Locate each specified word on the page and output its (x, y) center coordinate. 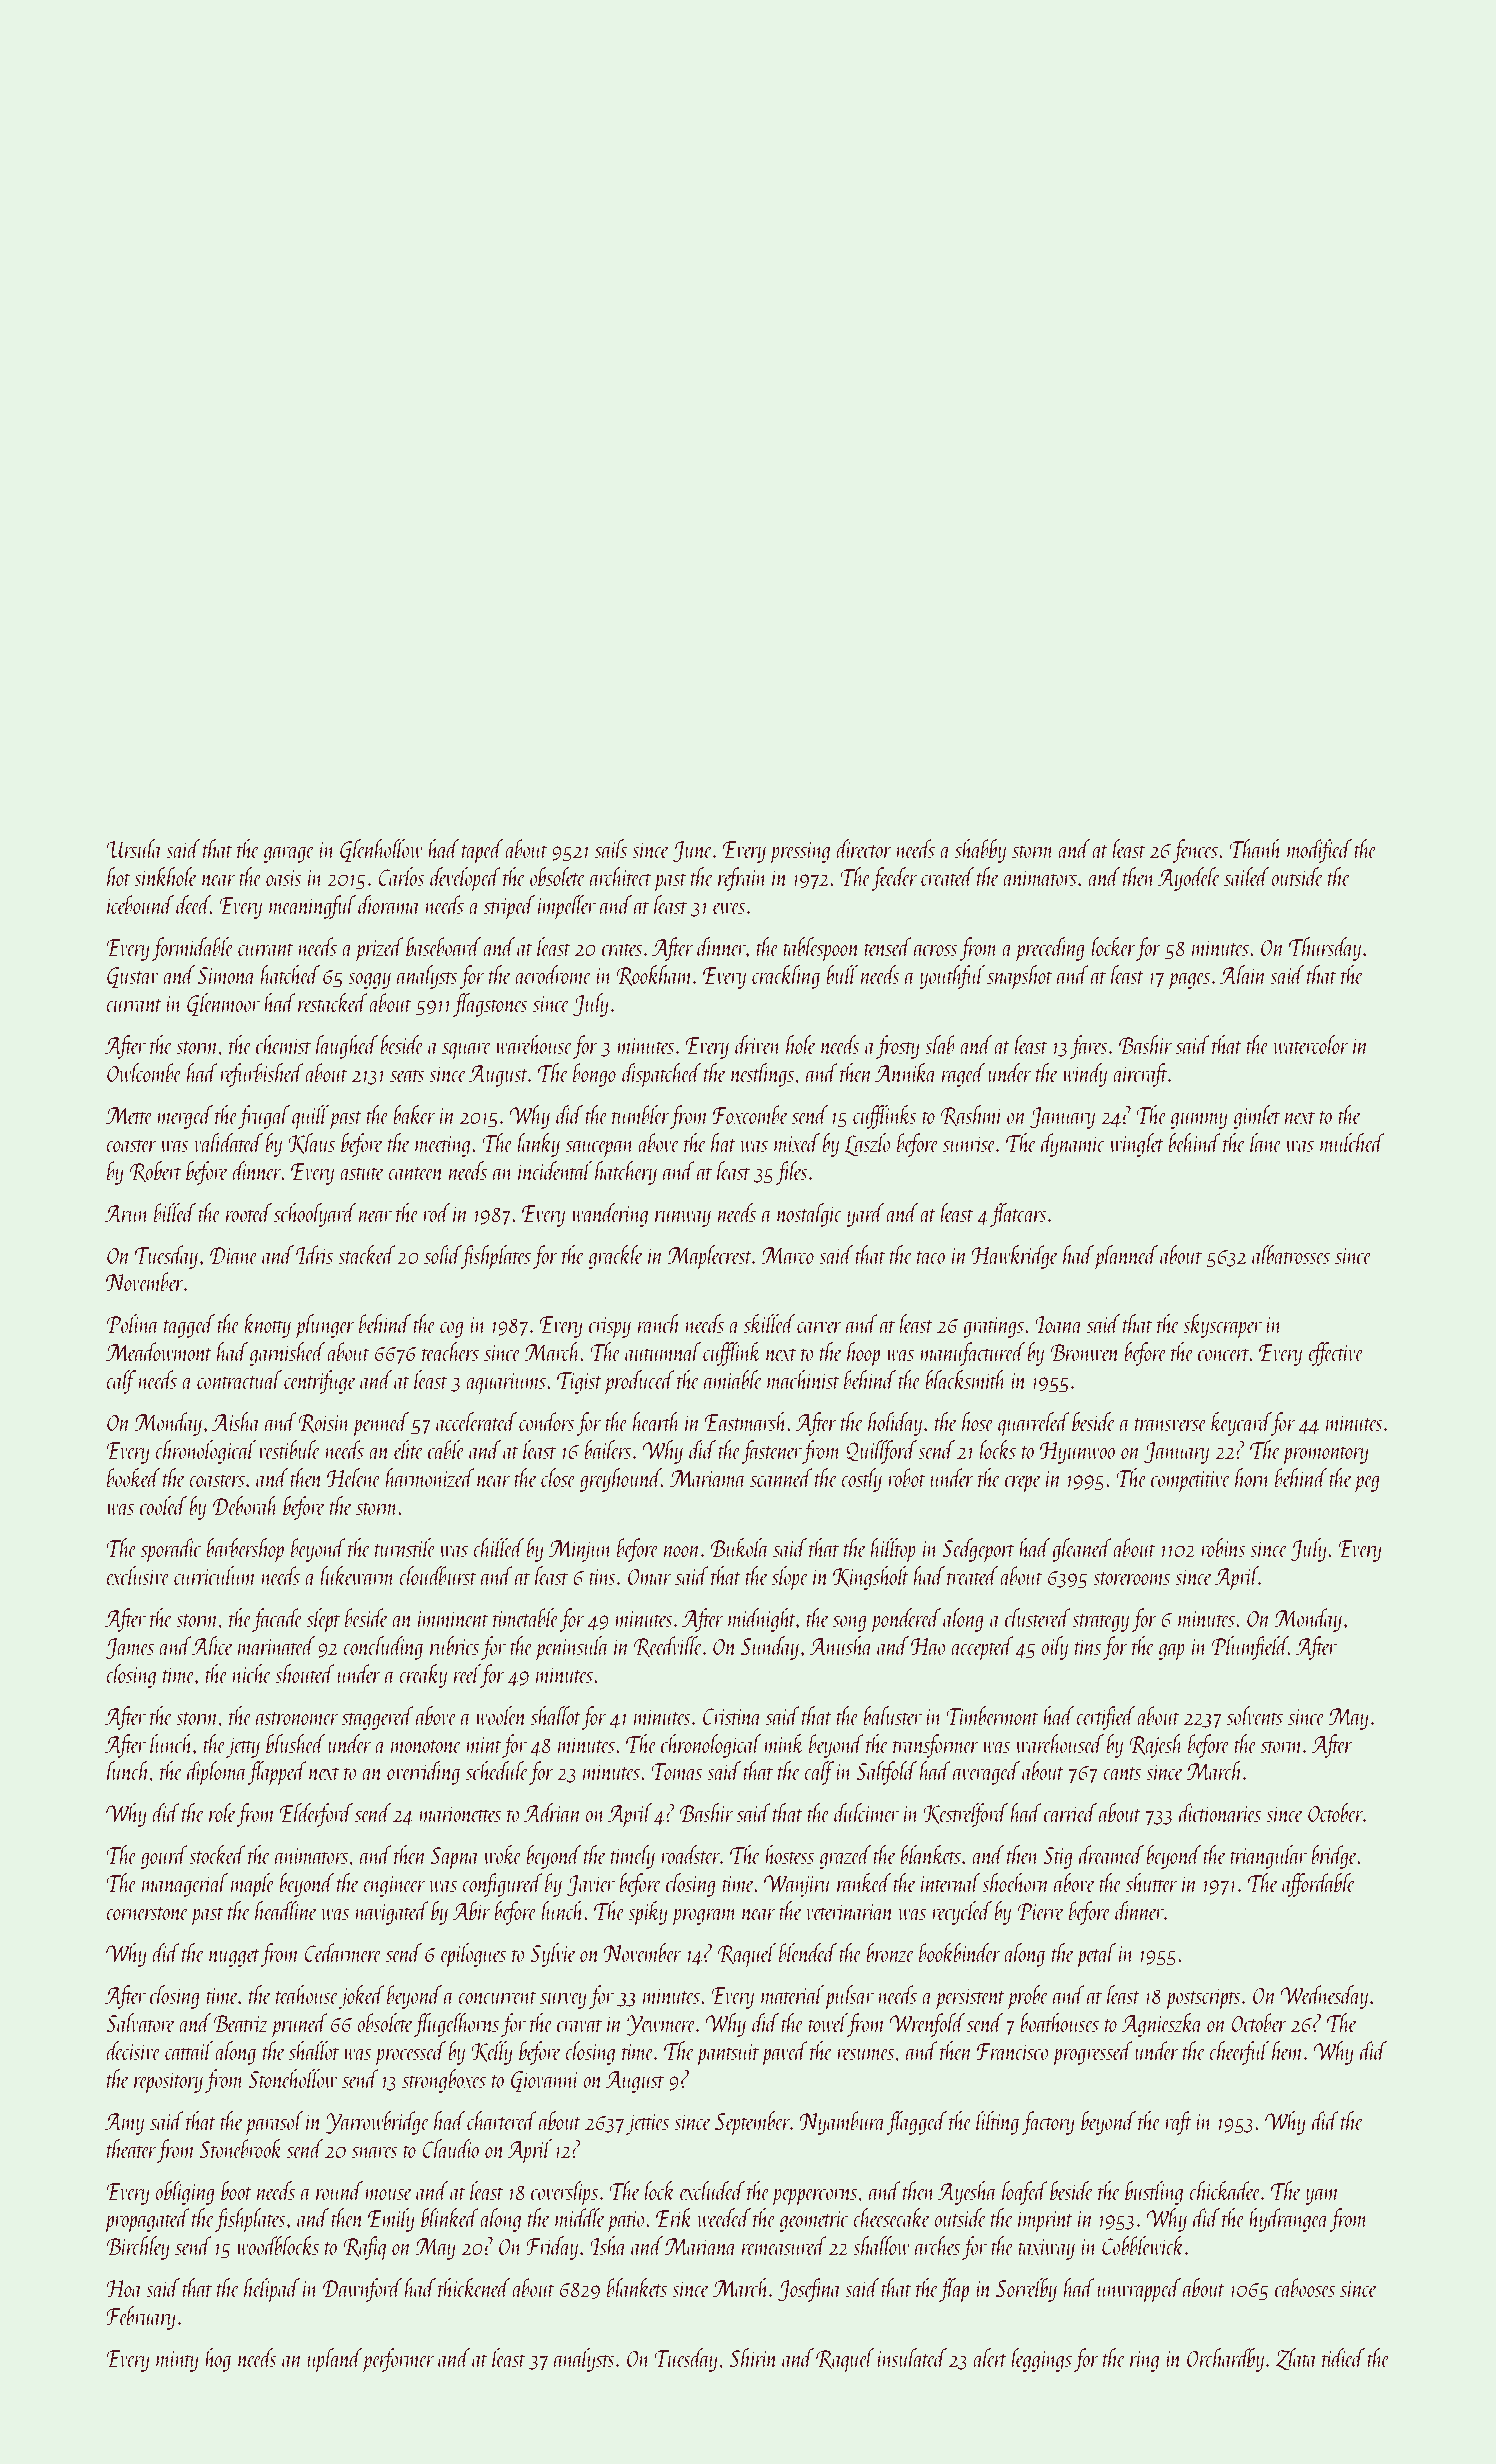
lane (1266, 1142)
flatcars (1018, 1215)
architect (620, 876)
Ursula (134, 848)
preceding (1050, 949)
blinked (450, 2217)
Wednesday (1324, 1997)
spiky (648, 1913)
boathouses (1059, 2022)
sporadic (171, 1550)
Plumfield (1250, 1648)
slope (790, 1578)
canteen (416, 1173)
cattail (189, 2050)
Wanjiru (798, 1886)
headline (286, 1910)
